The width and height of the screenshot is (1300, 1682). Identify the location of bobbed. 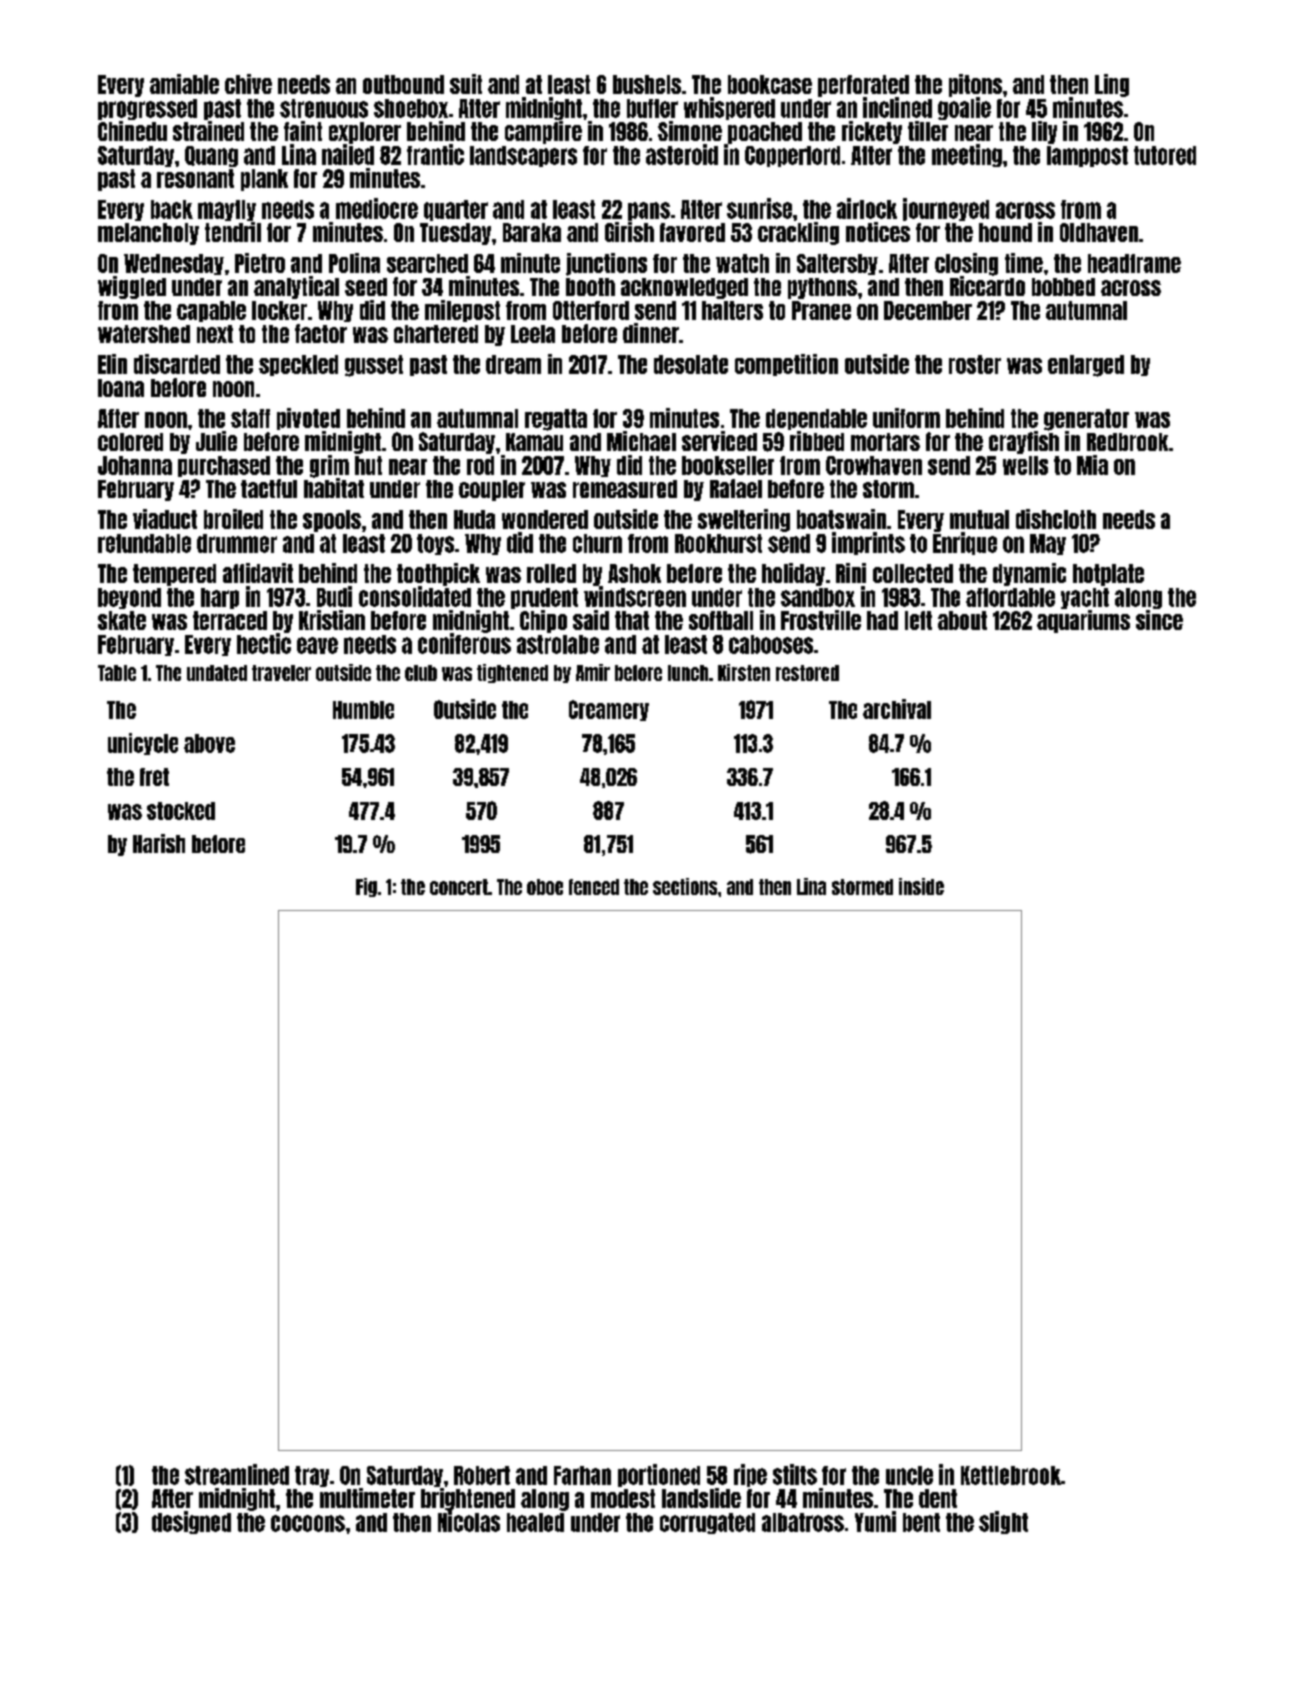
(1063, 287).
